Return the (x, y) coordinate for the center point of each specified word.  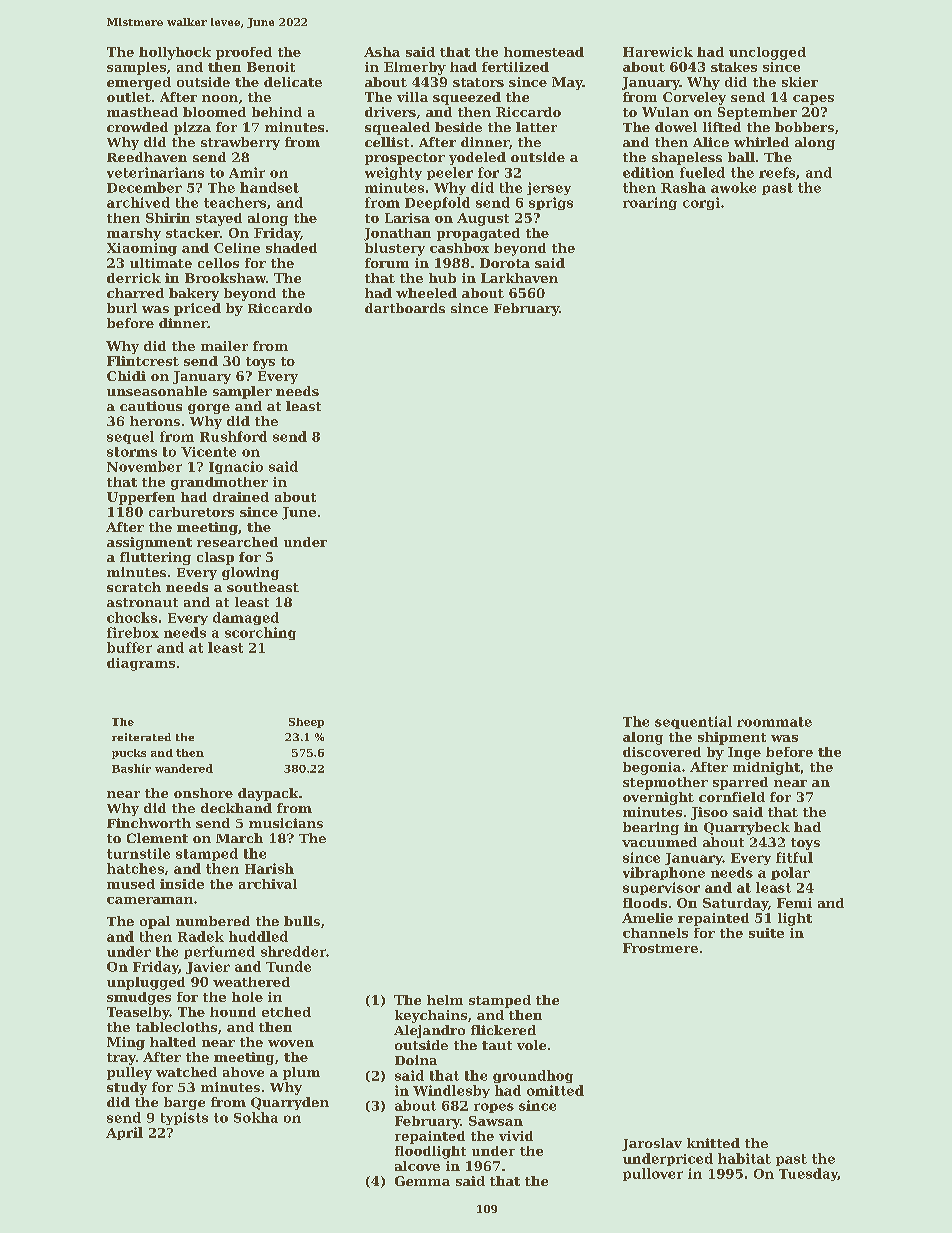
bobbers (804, 127)
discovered (662, 752)
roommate (774, 722)
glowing (250, 573)
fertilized (515, 67)
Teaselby (138, 1013)
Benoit (271, 67)
